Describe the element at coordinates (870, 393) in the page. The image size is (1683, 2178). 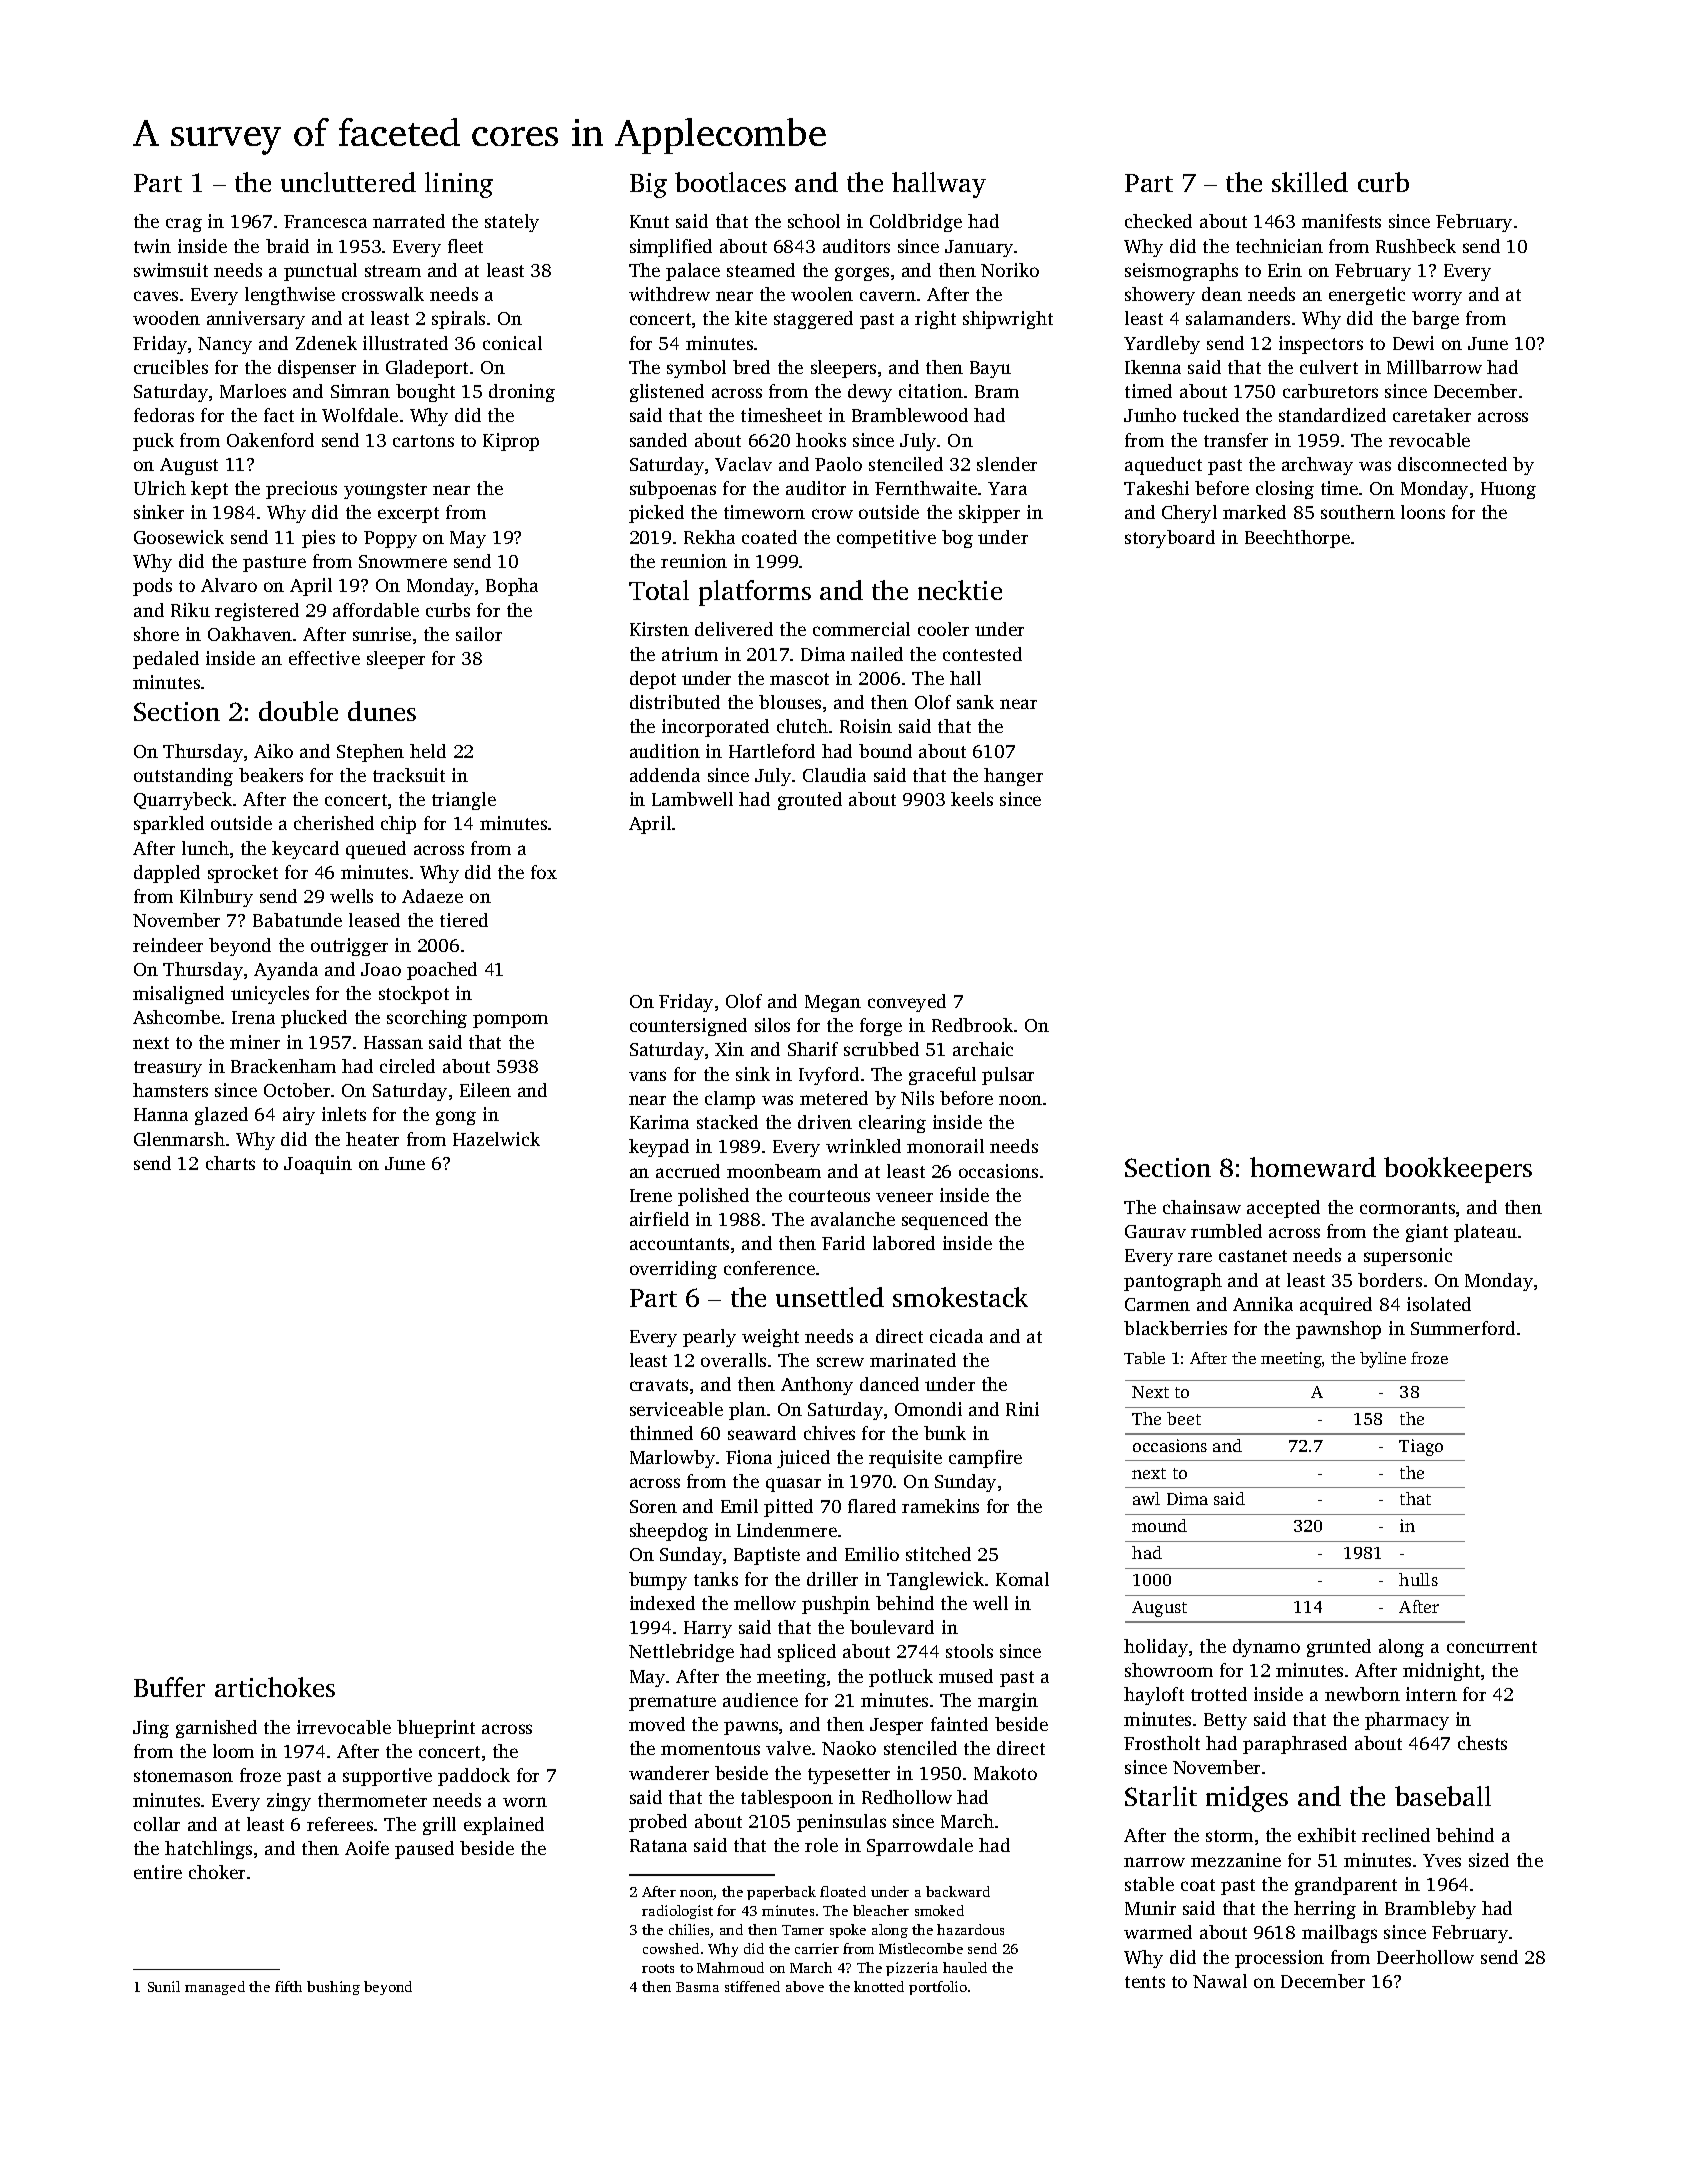
I see `dewy` at that location.
